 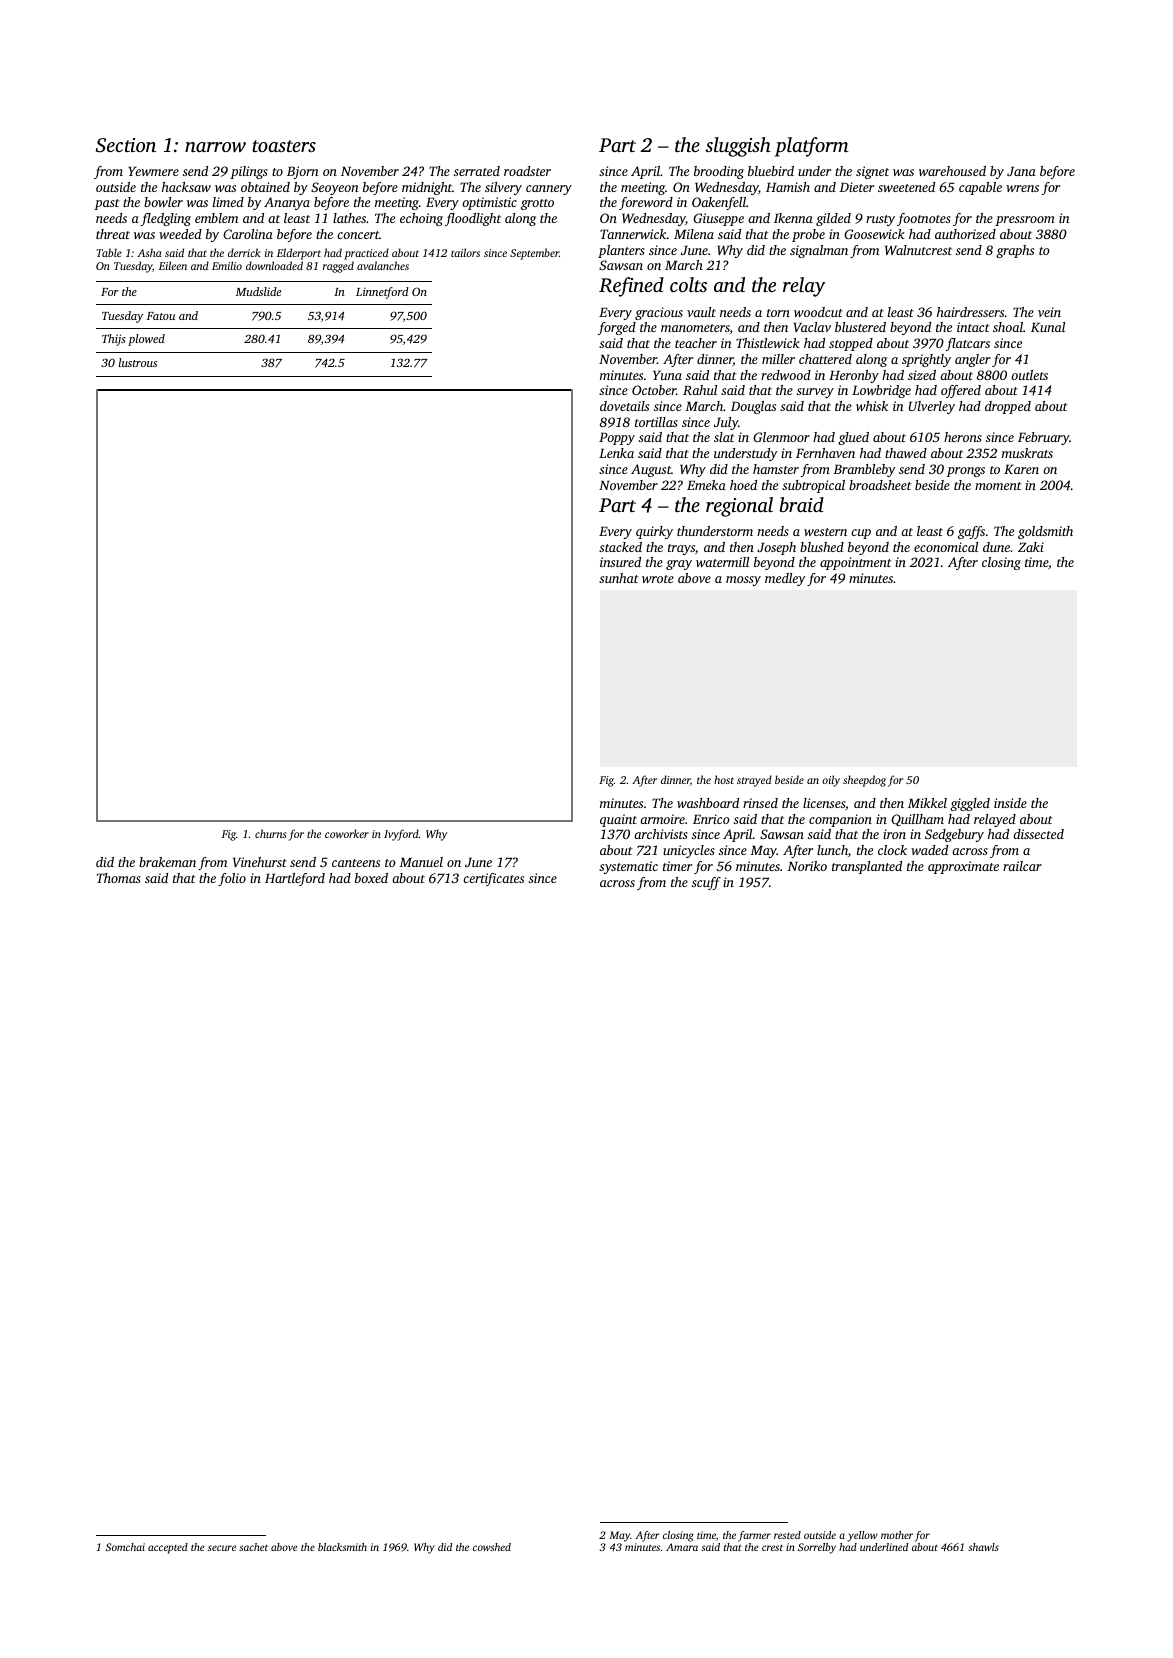 What do you see at coordinates (658, 579) in the page?
I see `wrote` at bounding box center [658, 579].
